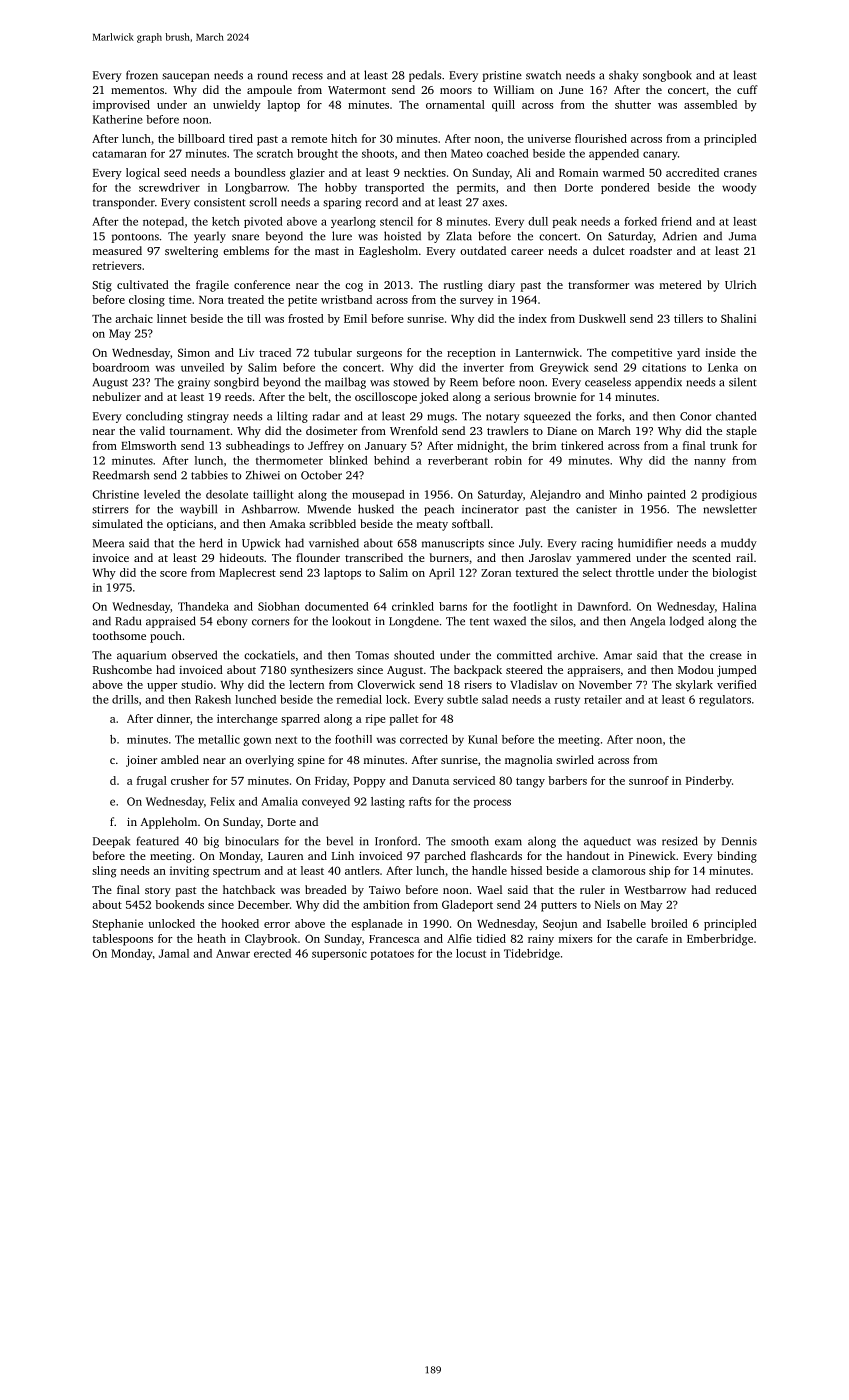 This screenshot has width=849, height=1400. I want to click on aqueduct, so click(607, 842).
